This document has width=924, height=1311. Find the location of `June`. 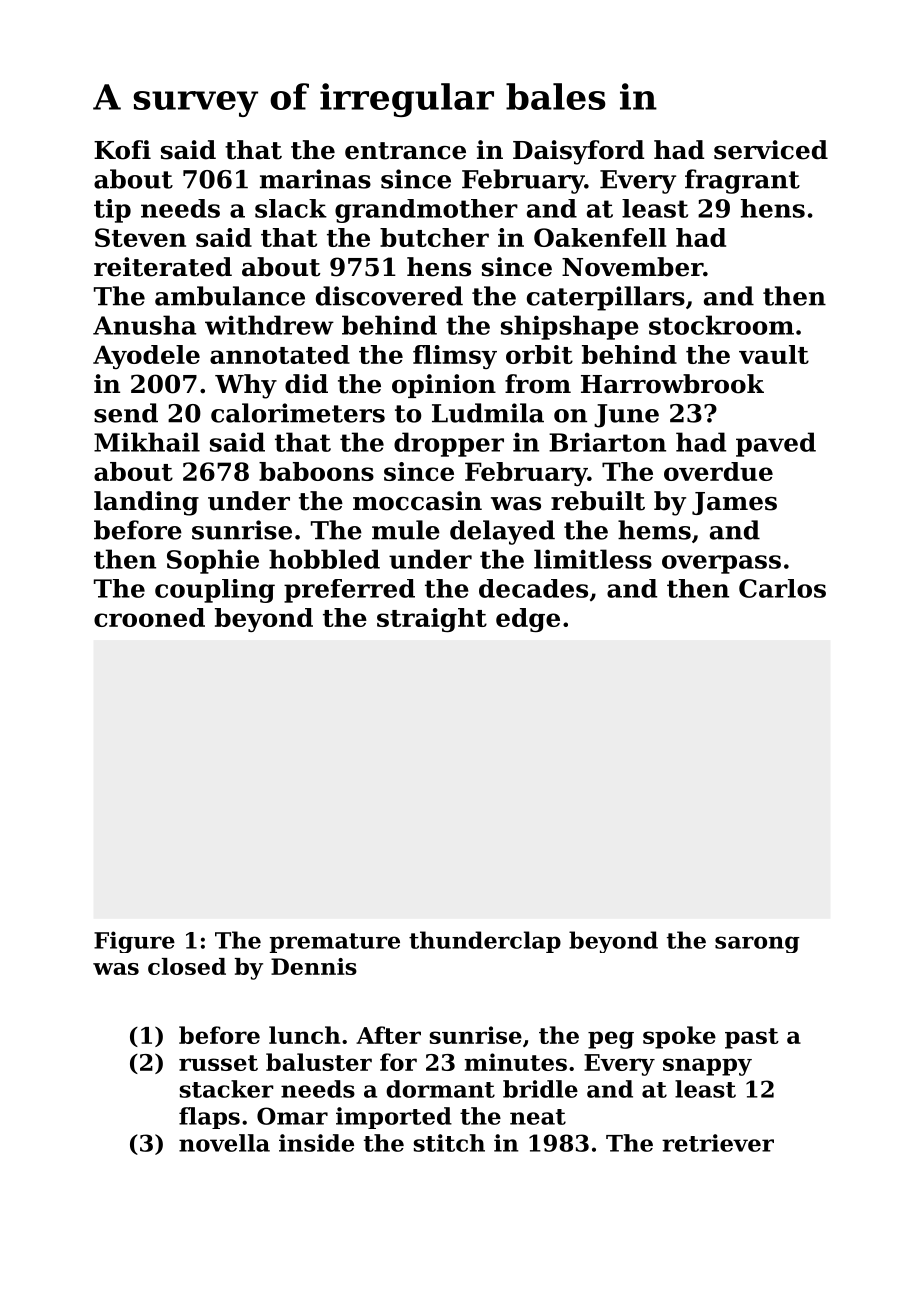

June is located at coordinates (626, 416).
